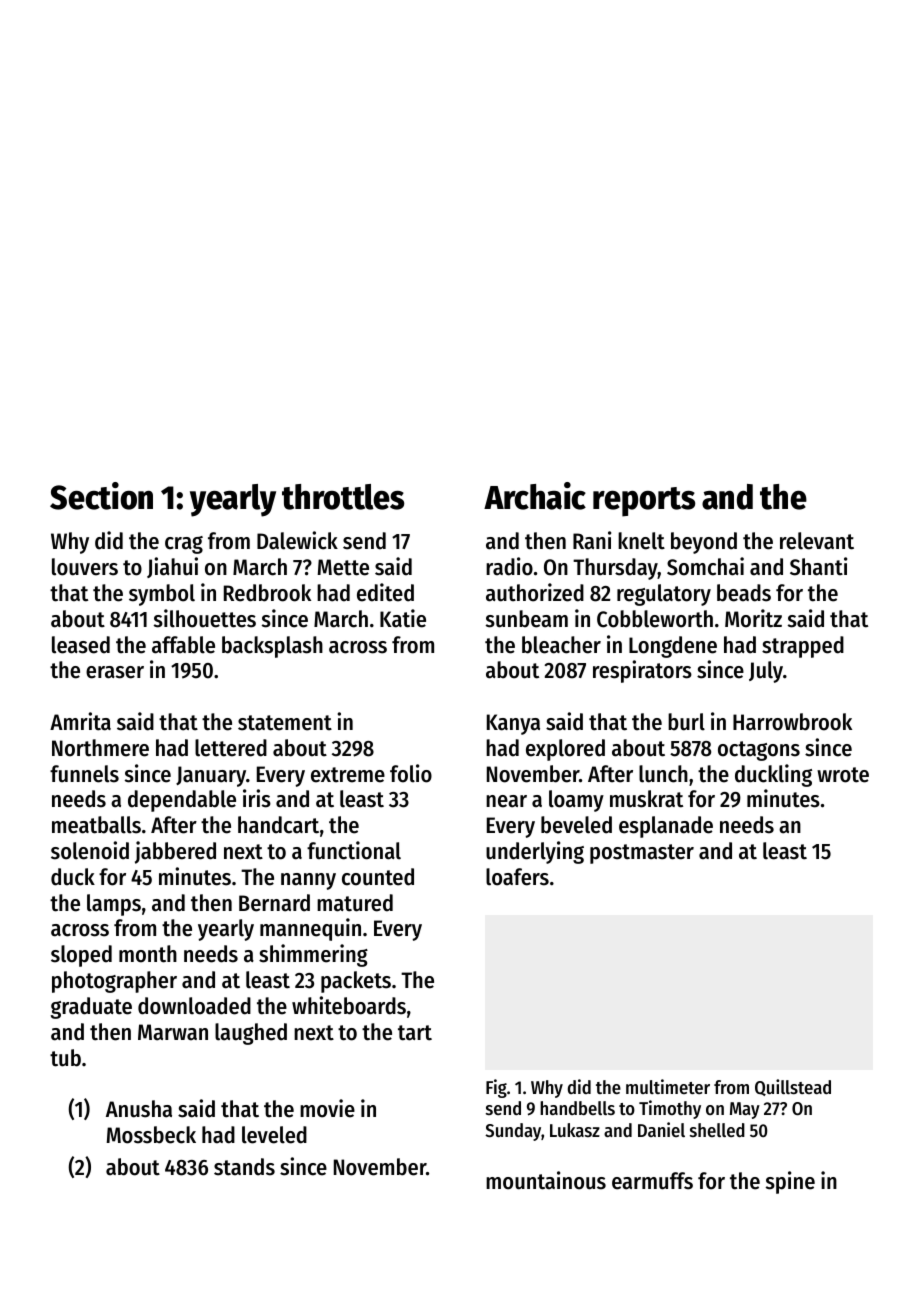 The image size is (924, 1314). What do you see at coordinates (100, 748) in the screenshot?
I see `Northmere` at bounding box center [100, 748].
